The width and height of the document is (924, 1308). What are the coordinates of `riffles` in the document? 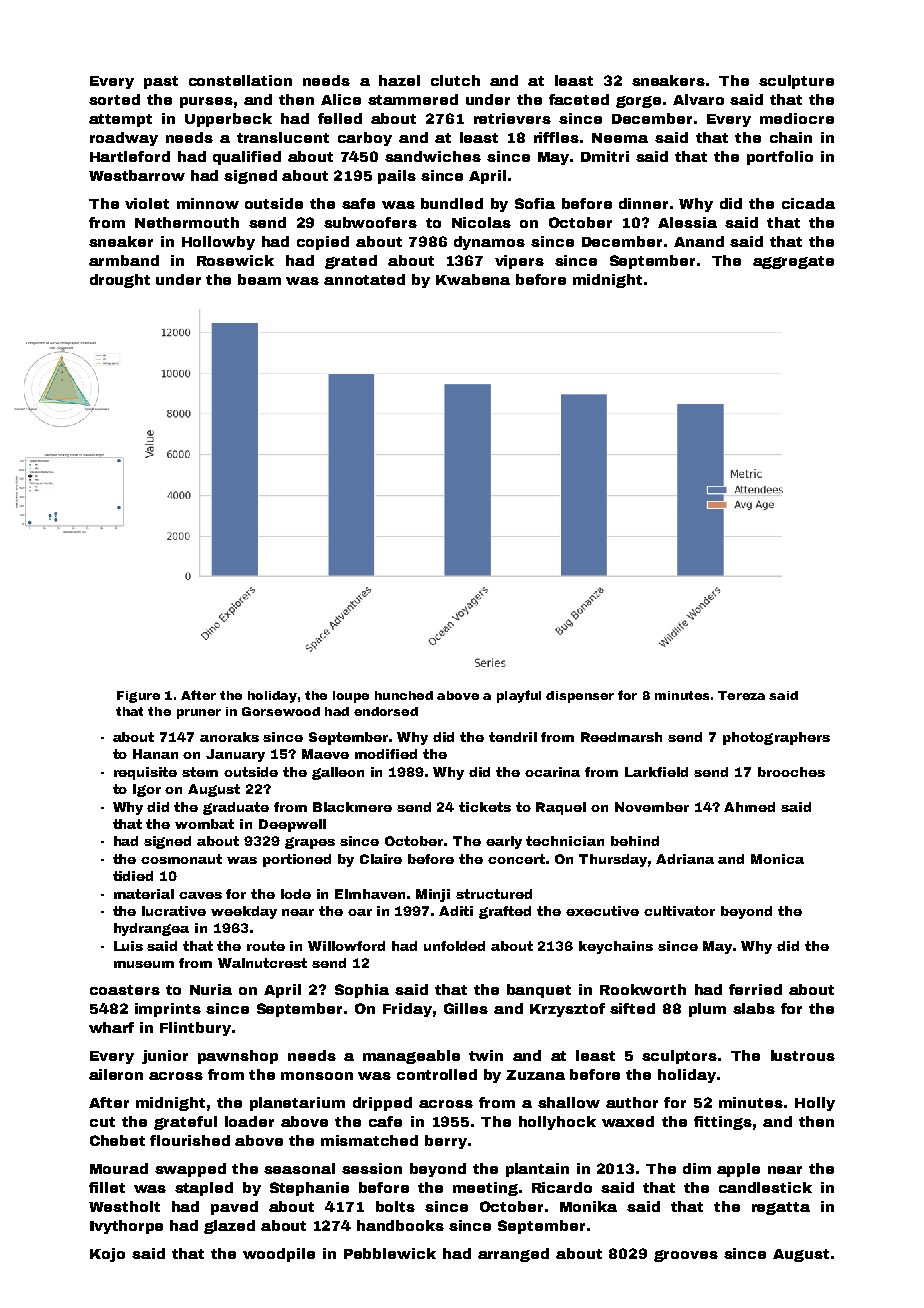 It's located at (556, 137).
